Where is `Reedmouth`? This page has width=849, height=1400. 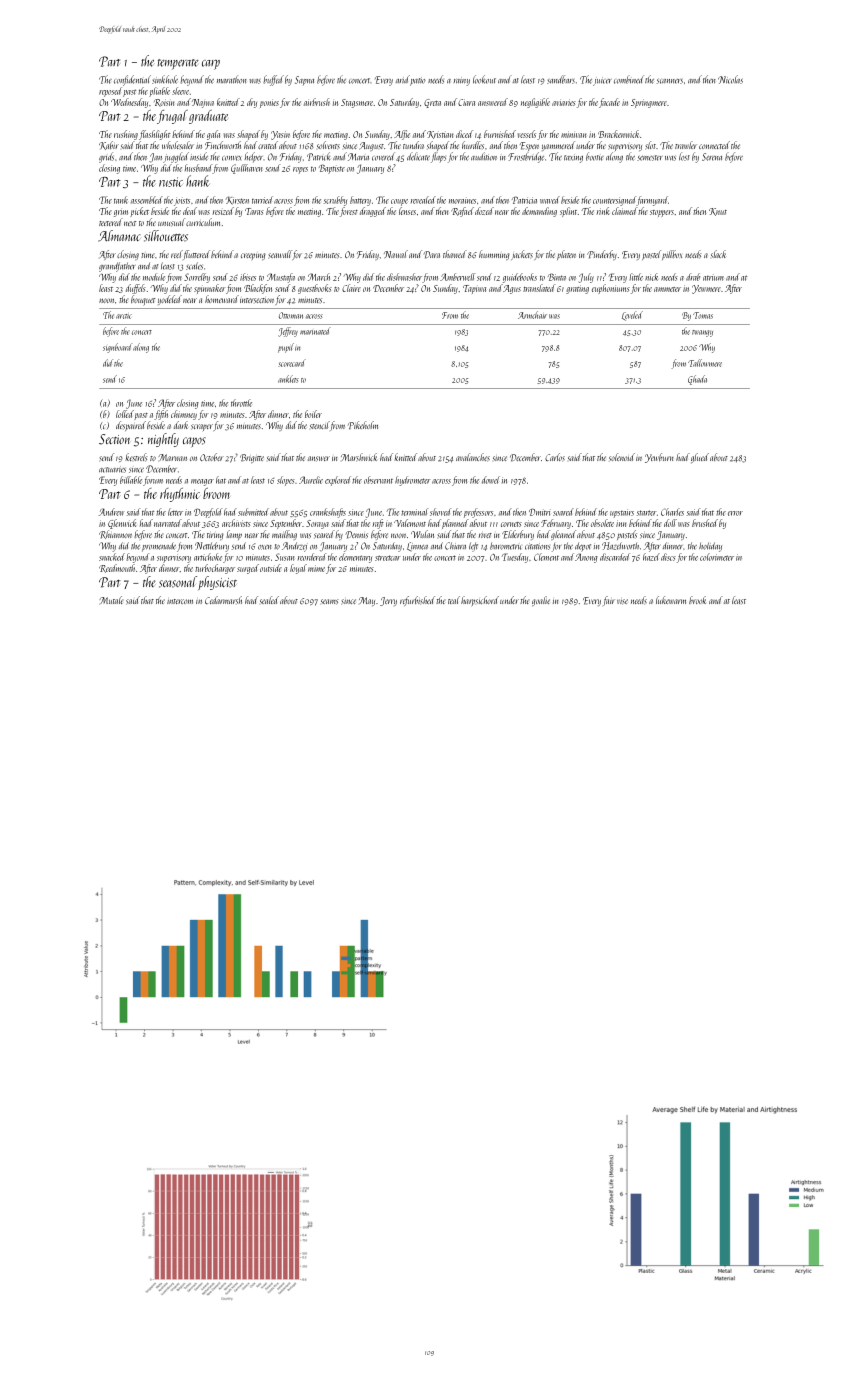
Reedmouth is located at coordinates (117, 568).
